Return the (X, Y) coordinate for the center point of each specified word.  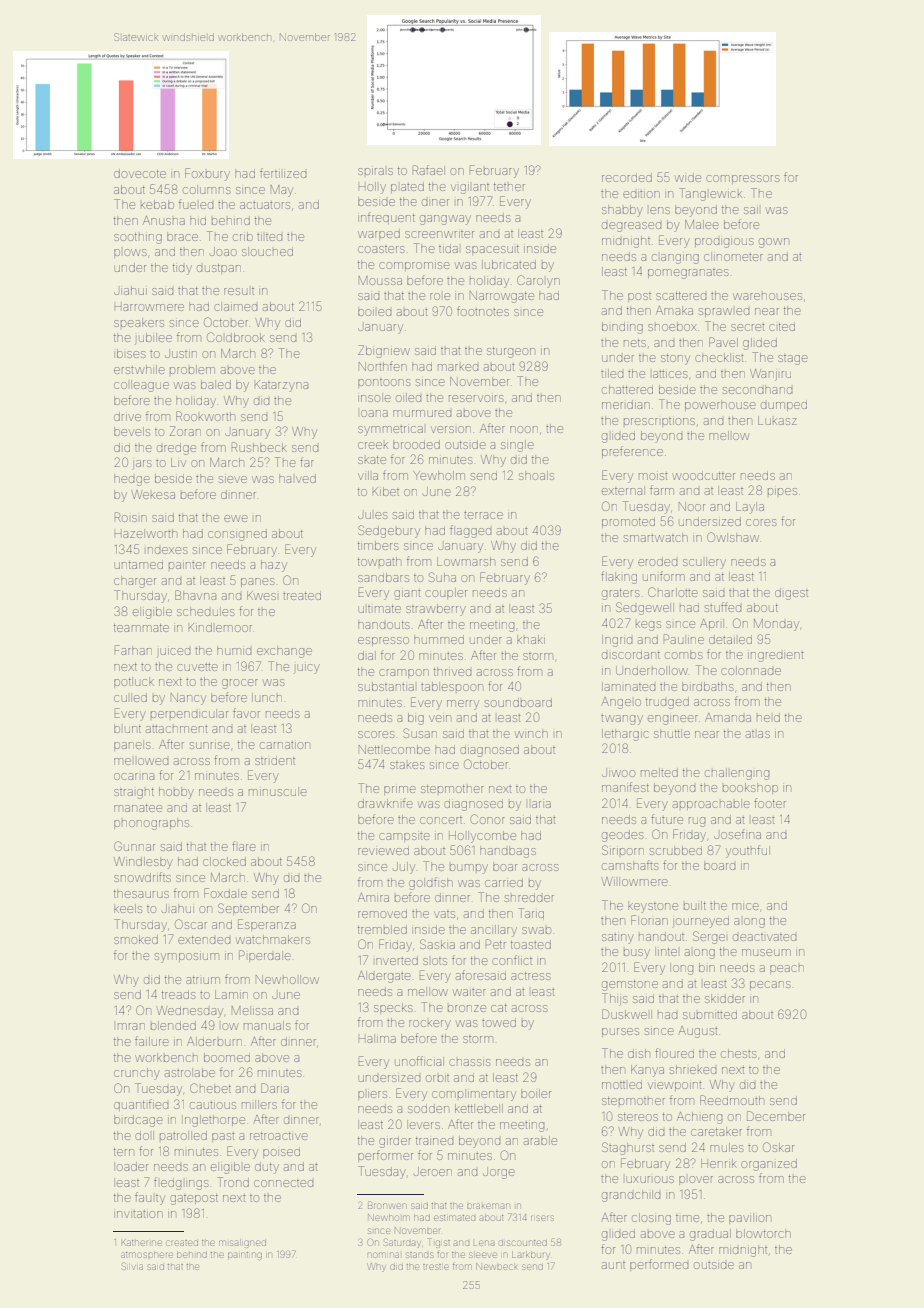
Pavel (723, 342)
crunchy (137, 1074)
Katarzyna (281, 386)
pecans (770, 985)
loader (131, 1166)
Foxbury (207, 174)
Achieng (699, 1118)
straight (134, 793)
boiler (536, 1093)
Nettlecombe (394, 749)
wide (688, 177)
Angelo (621, 703)
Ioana (374, 413)
